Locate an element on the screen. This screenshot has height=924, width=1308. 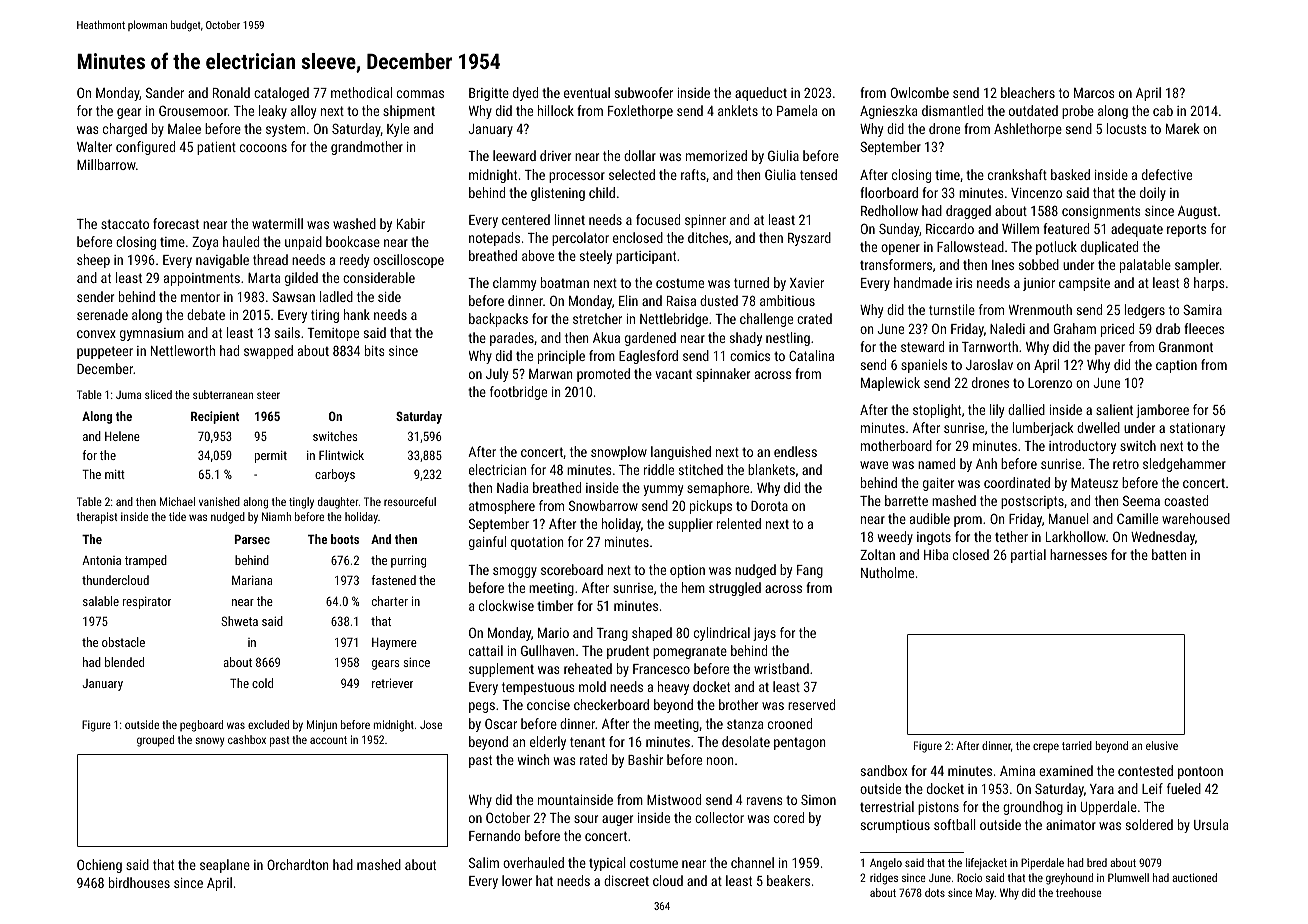
scrumptious is located at coordinates (895, 826).
